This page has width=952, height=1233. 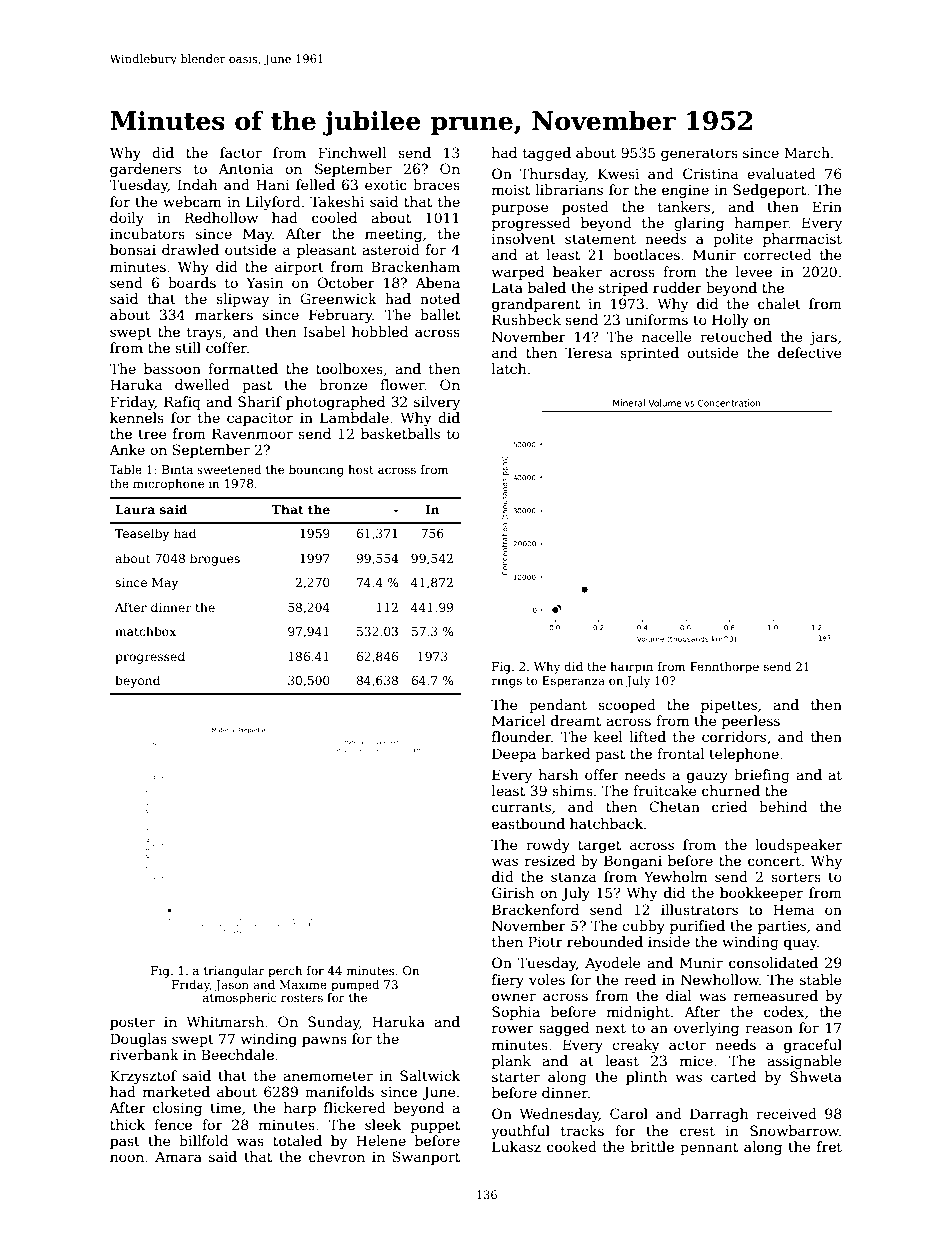 I want to click on triangular, so click(x=234, y=972).
